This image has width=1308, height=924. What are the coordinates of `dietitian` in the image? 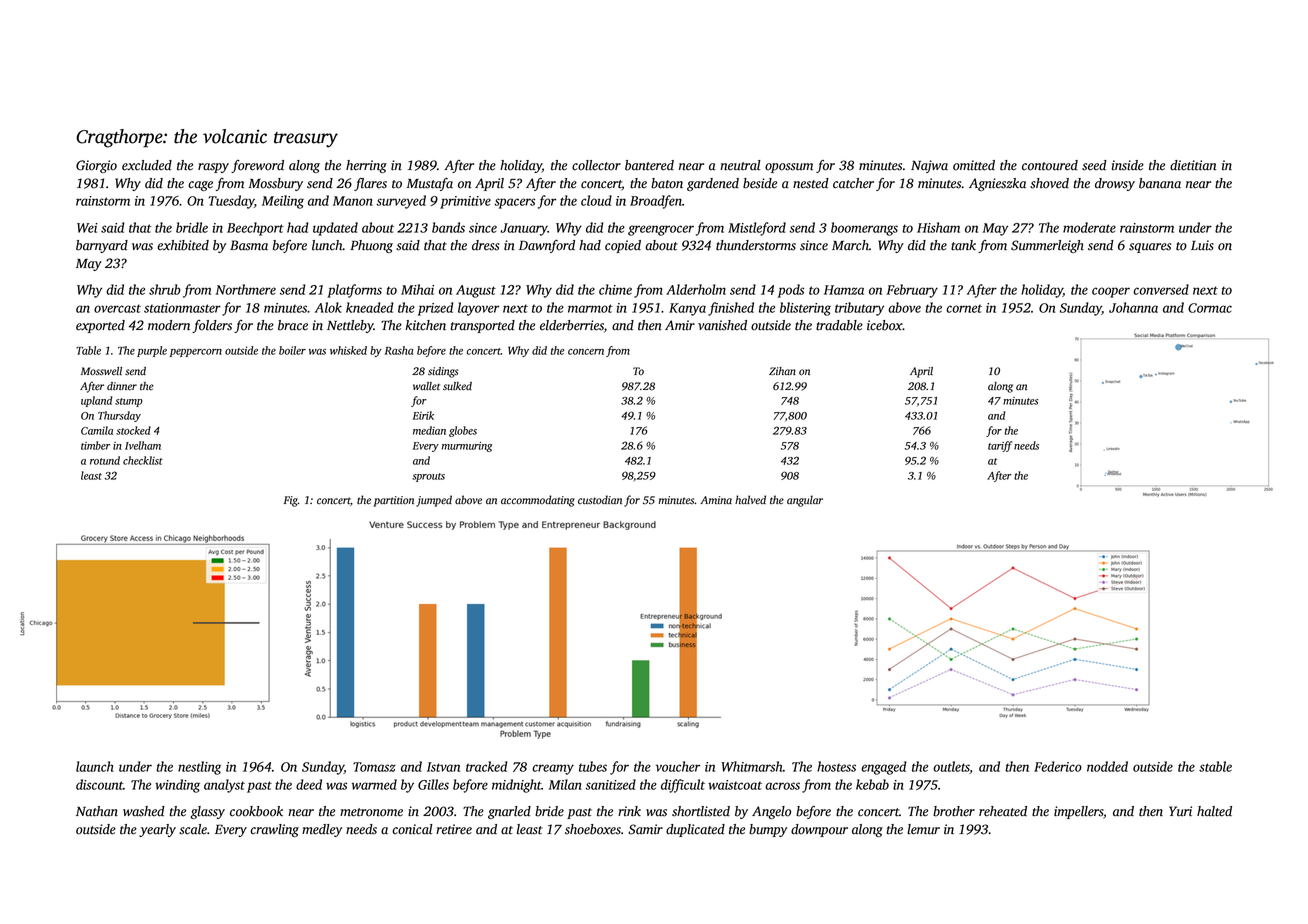 It's located at (1193, 165).
